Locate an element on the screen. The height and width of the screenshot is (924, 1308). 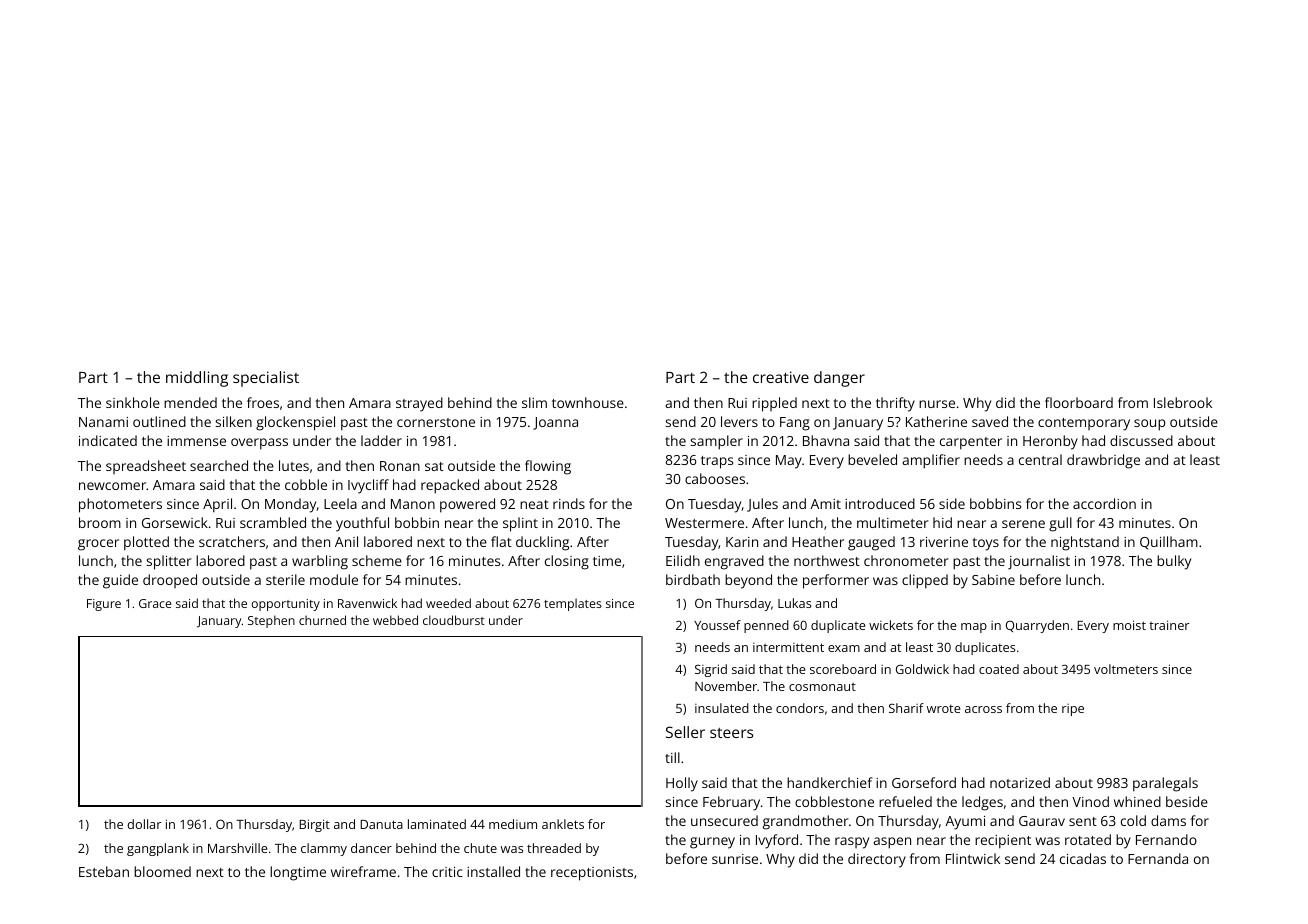
templates is located at coordinates (573, 604).
